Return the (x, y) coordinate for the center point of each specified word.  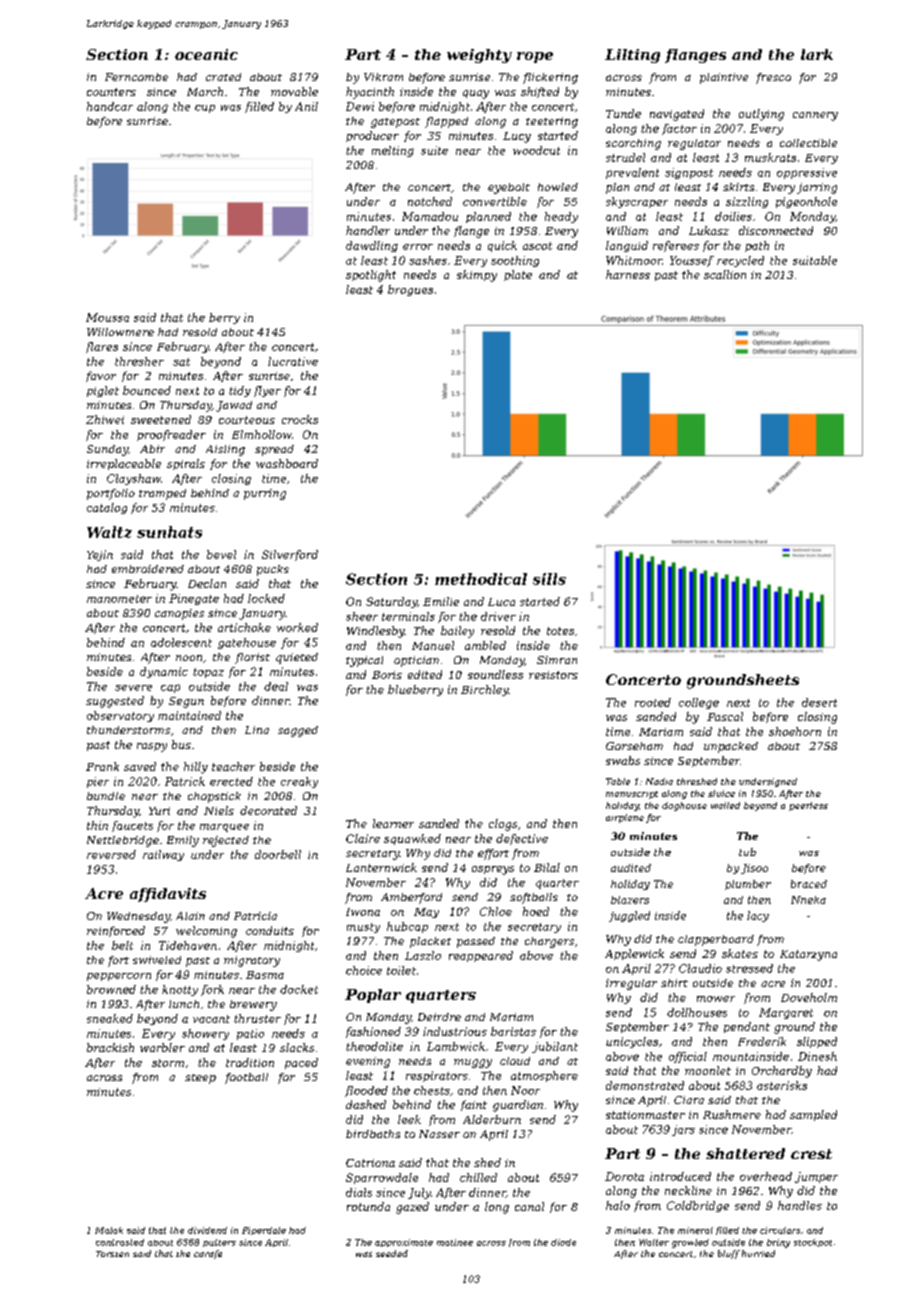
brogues (410, 290)
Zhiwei (105, 419)
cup (205, 109)
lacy (758, 916)
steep (200, 1079)
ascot (537, 246)
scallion (725, 274)
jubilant (555, 1047)
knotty (180, 990)
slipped (817, 1042)
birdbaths (373, 1134)
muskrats (770, 157)
